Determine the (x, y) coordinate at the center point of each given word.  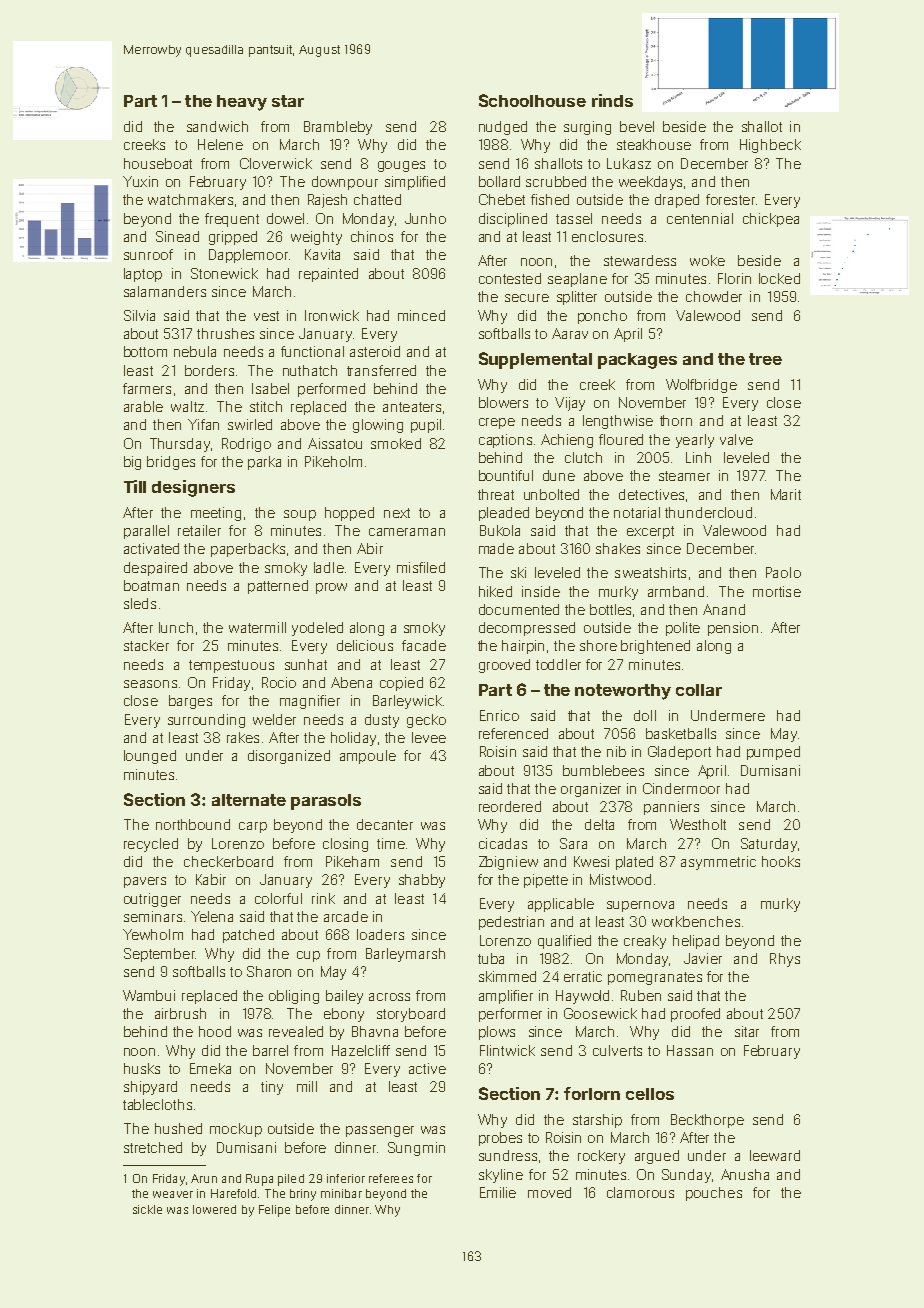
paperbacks (248, 550)
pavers (145, 882)
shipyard (150, 1088)
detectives (651, 494)
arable (143, 406)
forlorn (592, 1093)
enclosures (607, 236)
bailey (344, 997)
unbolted (551, 494)
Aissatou (335, 443)
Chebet (502, 199)
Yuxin (140, 181)
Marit (786, 494)
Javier (703, 958)
